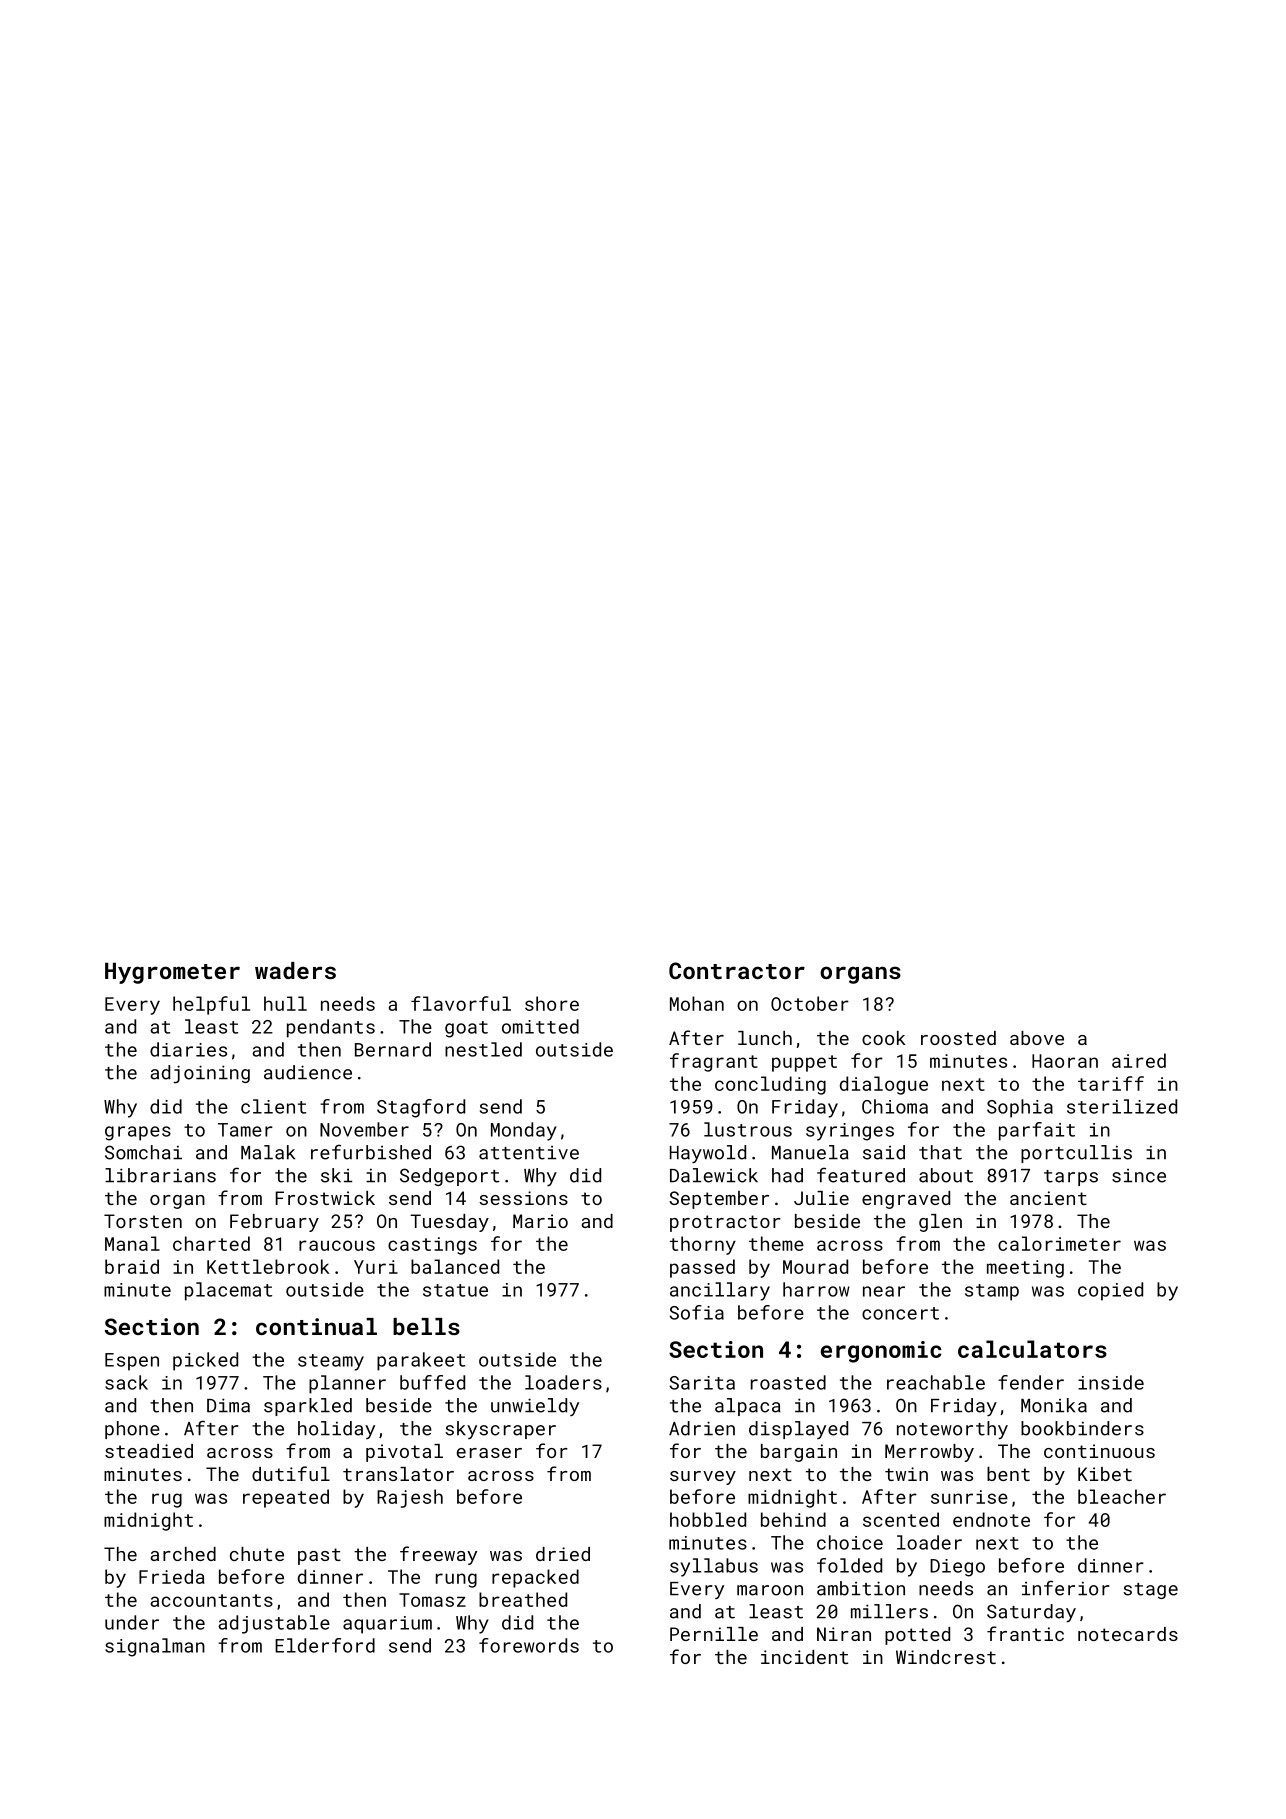  I want to click on continuous, so click(1099, 1451).
